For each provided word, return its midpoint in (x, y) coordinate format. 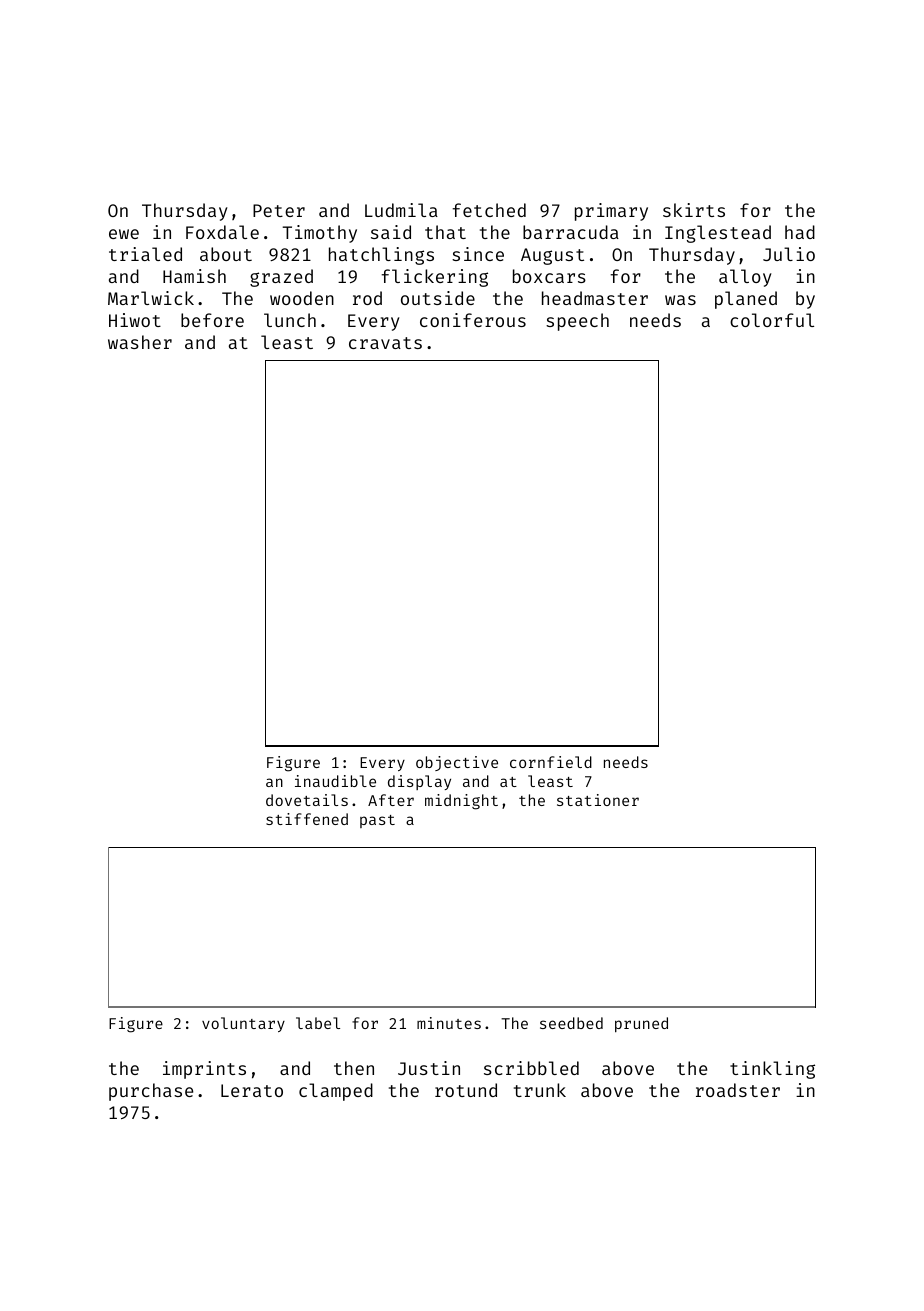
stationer (598, 800)
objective (457, 763)
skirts (694, 210)
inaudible (335, 781)
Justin (429, 1068)
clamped (336, 1092)
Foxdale (222, 232)
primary (611, 212)
